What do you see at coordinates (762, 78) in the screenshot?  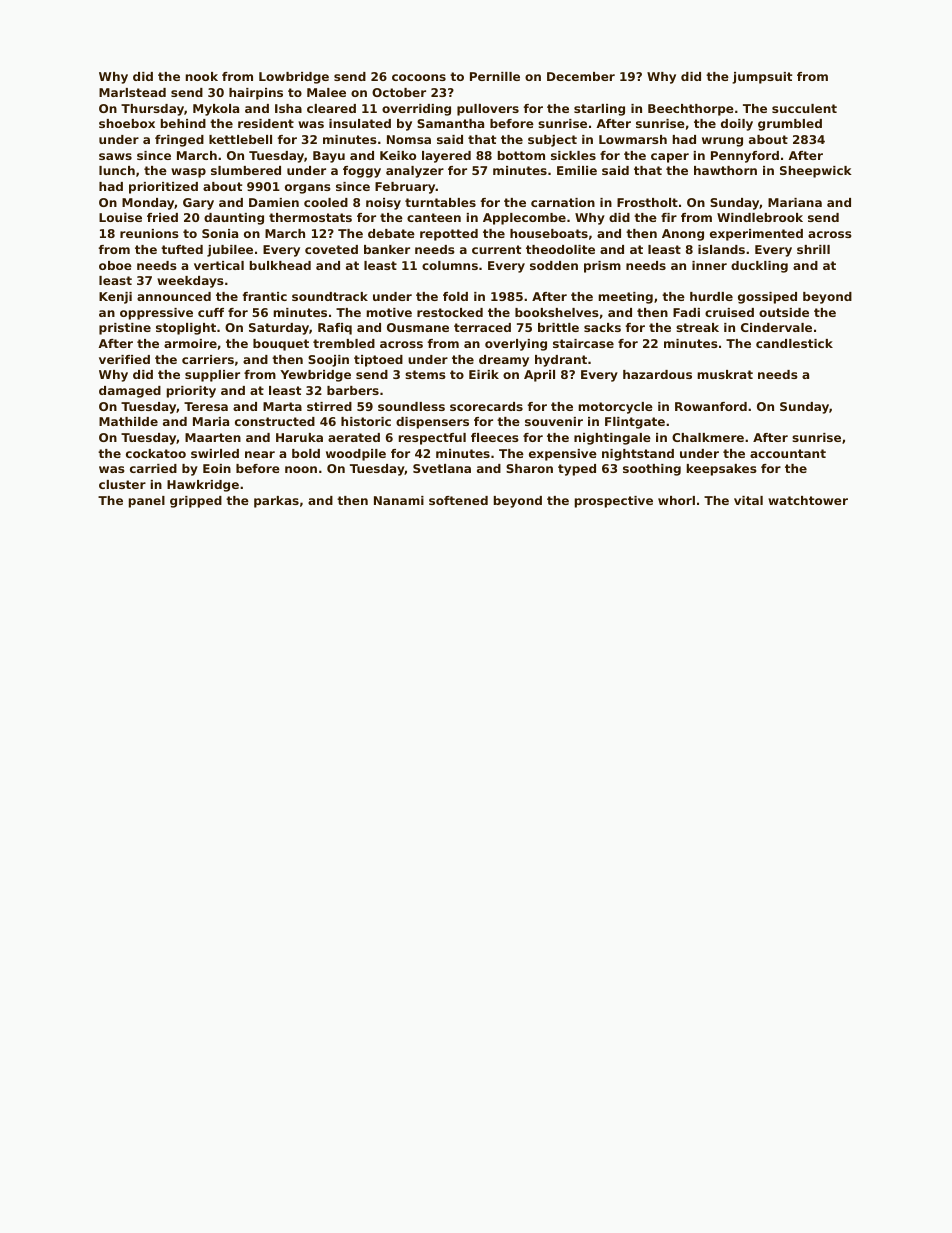 I see `jumpsuit` at bounding box center [762, 78].
